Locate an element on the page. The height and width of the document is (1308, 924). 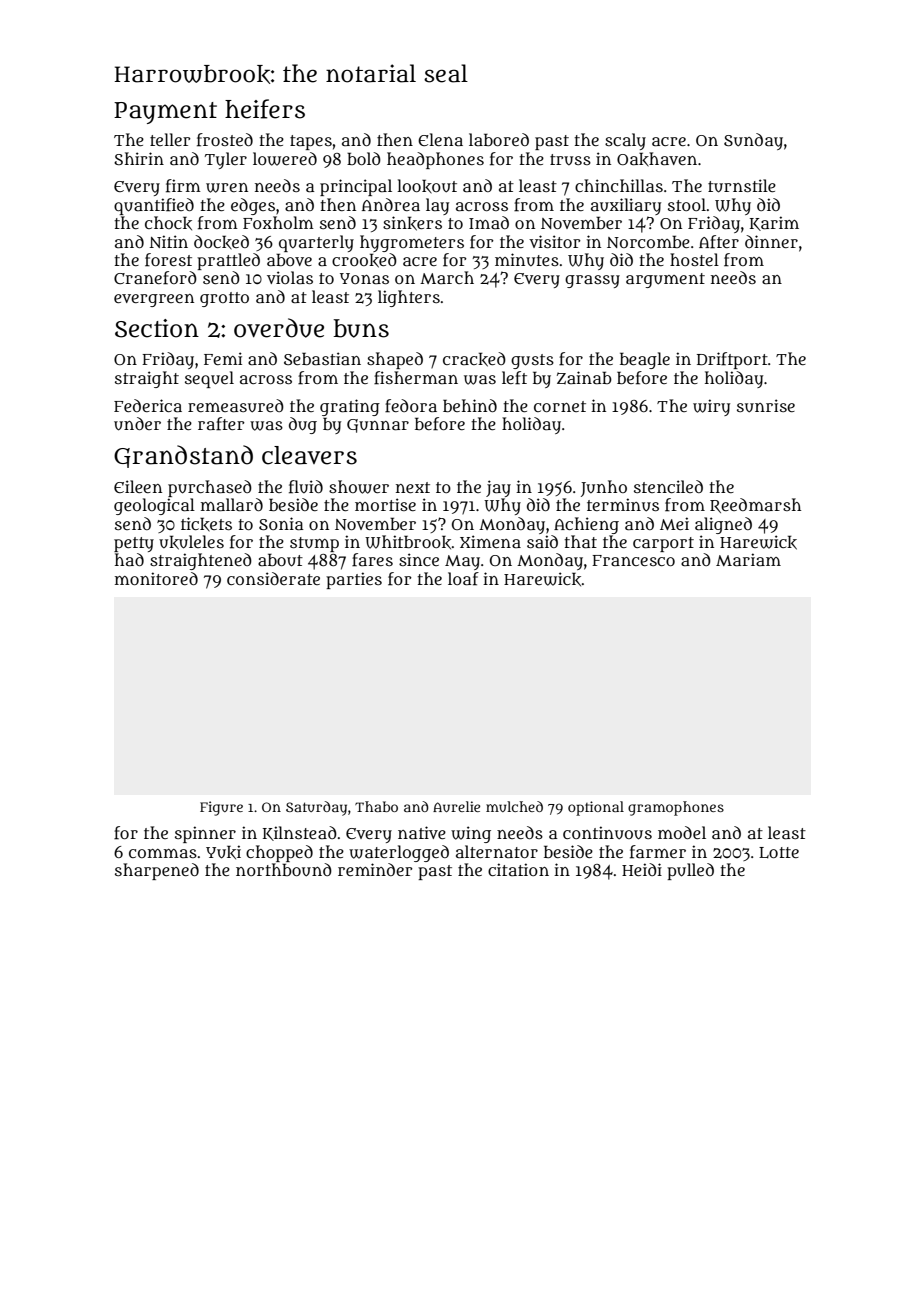
Thabo is located at coordinates (376, 806).
